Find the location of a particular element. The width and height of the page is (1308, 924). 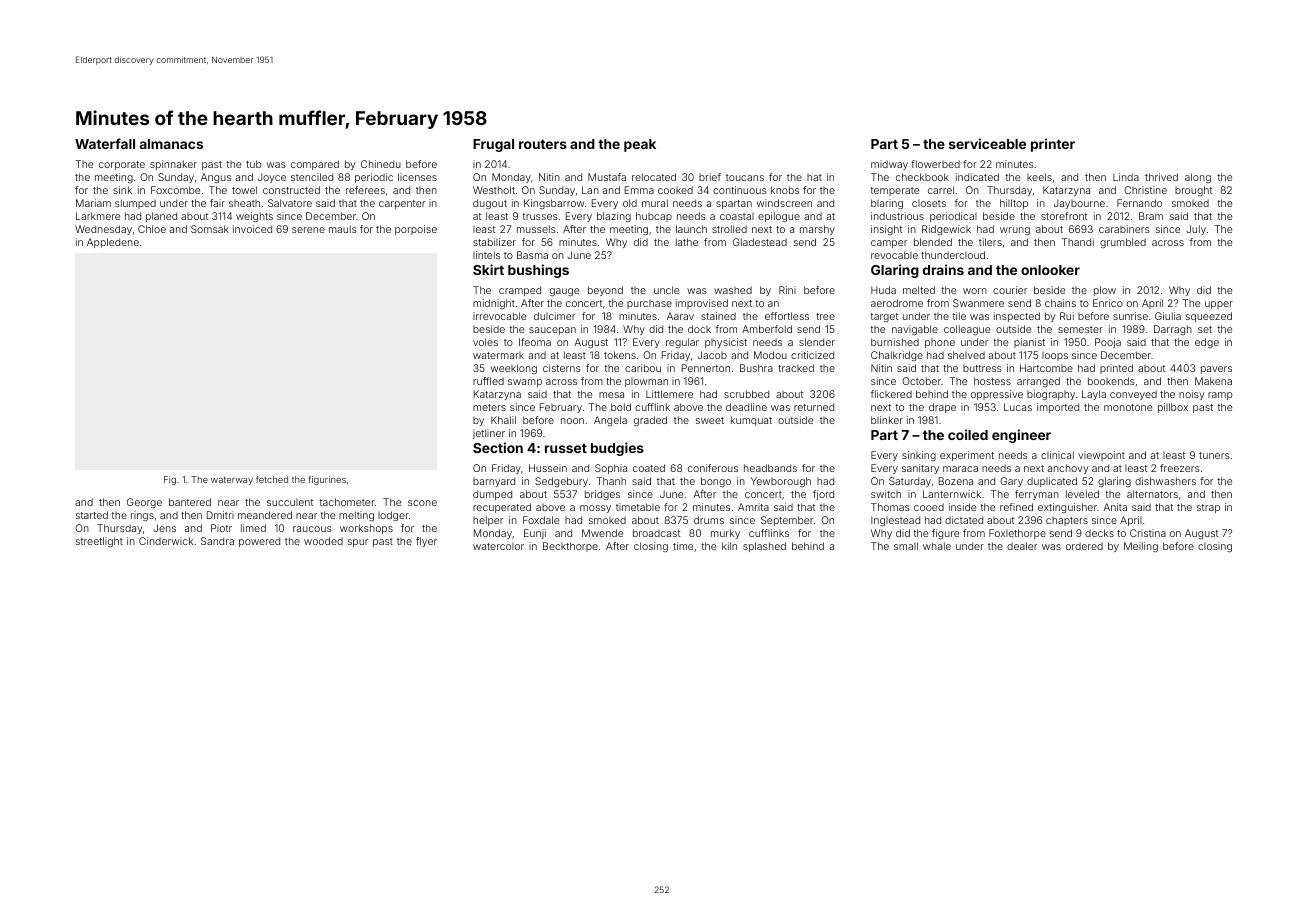

pianist is located at coordinates (1029, 343).
